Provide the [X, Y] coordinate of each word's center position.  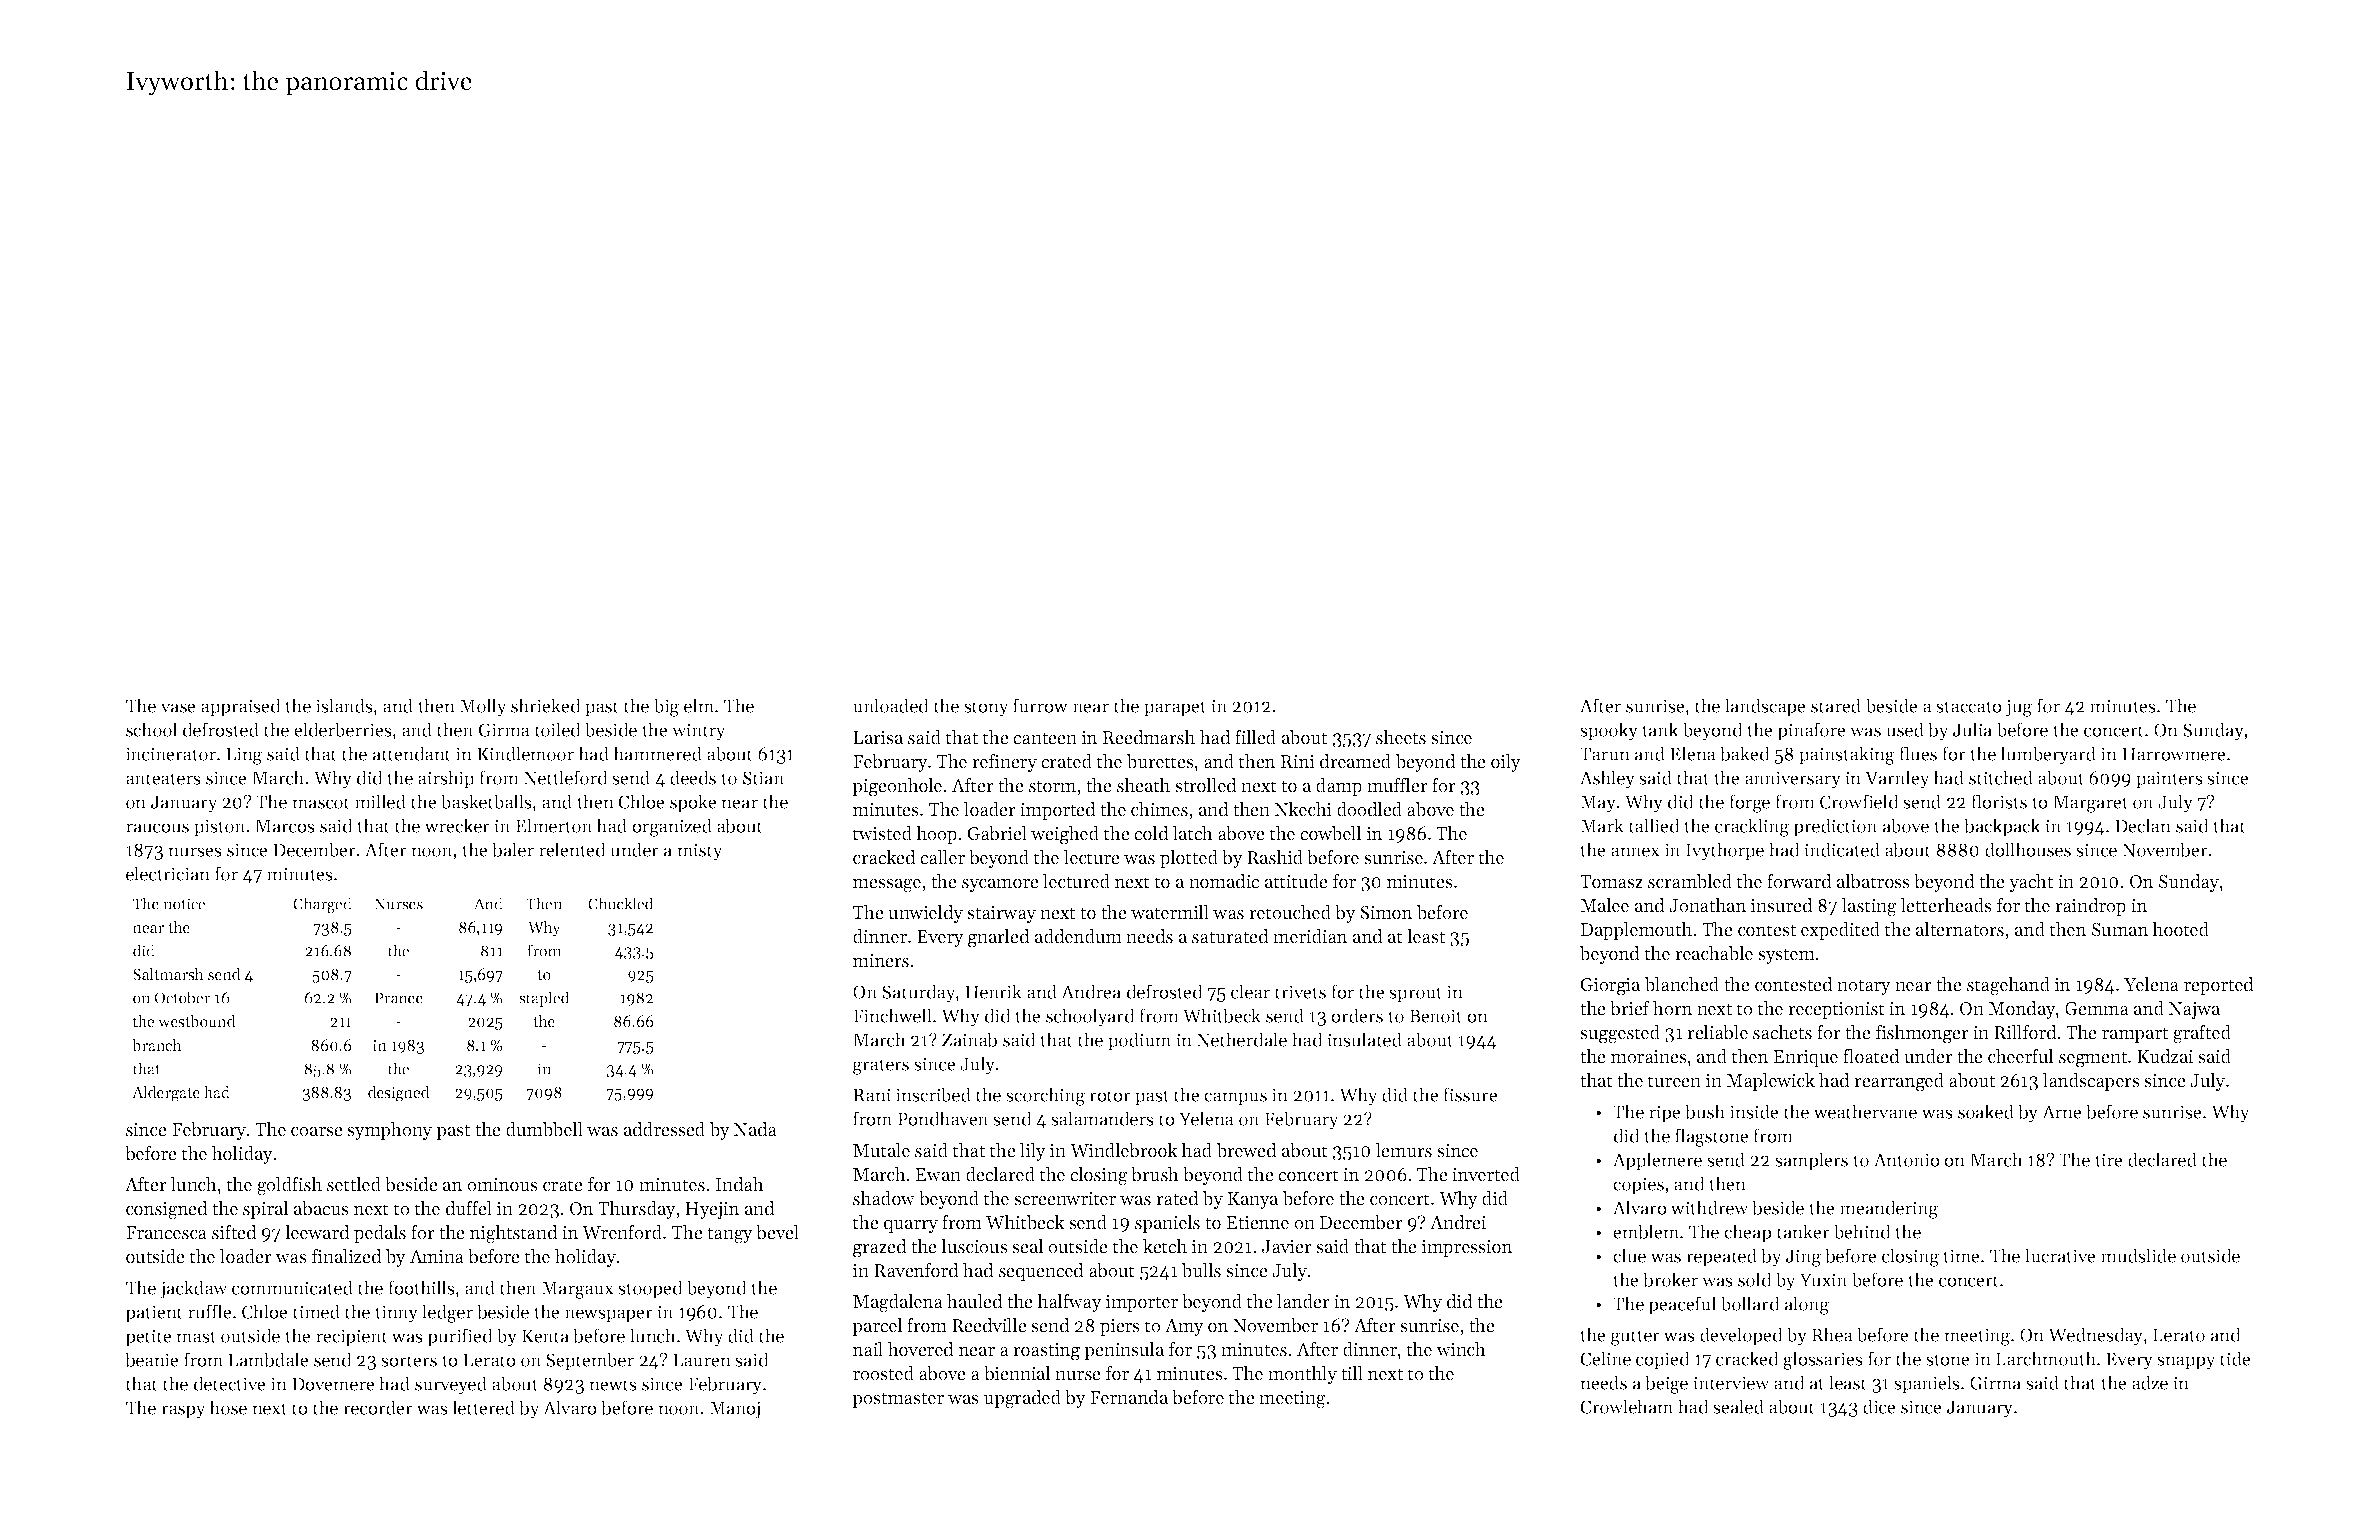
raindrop [2090, 907]
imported [1058, 811]
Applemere [1657, 1161]
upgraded [1022, 1399]
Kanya [1253, 1200]
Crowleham [1626, 1406]
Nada [755, 1129]
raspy [183, 1412]
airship [446, 779]
